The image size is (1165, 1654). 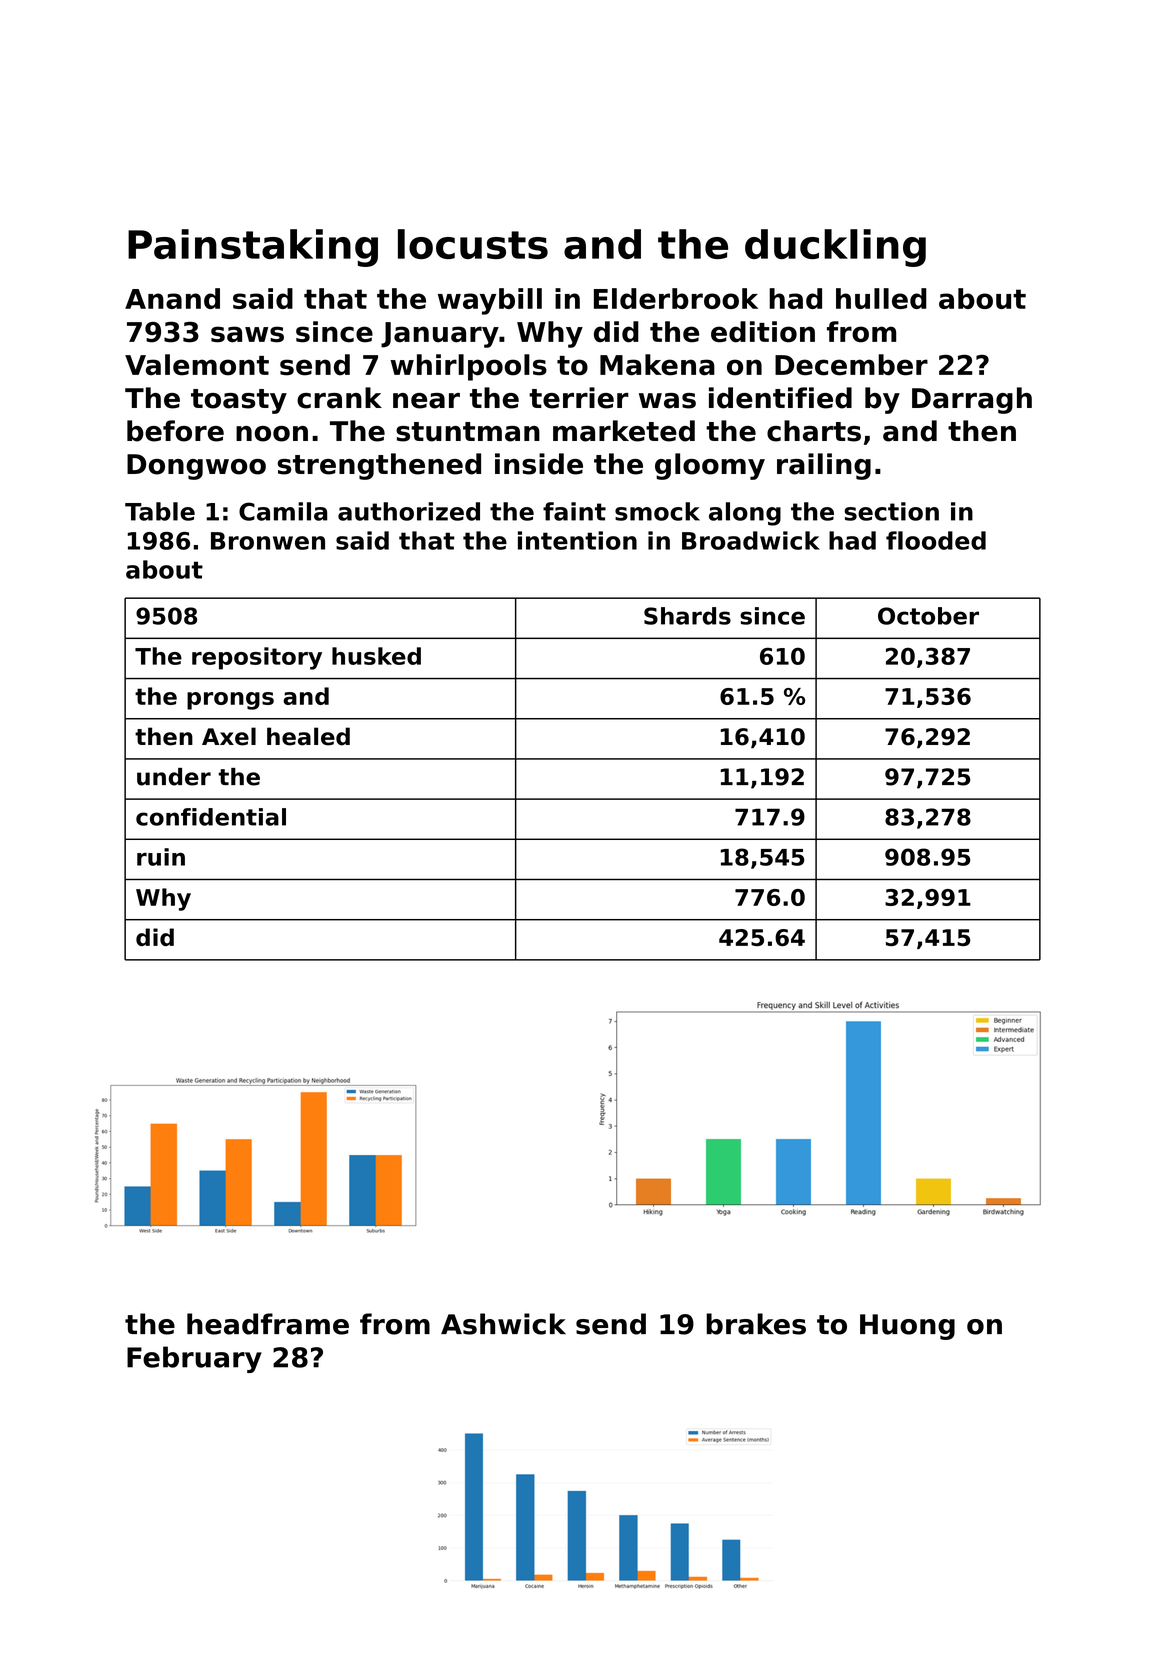 I want to click on headframe, so click(x=268, y=1324).
